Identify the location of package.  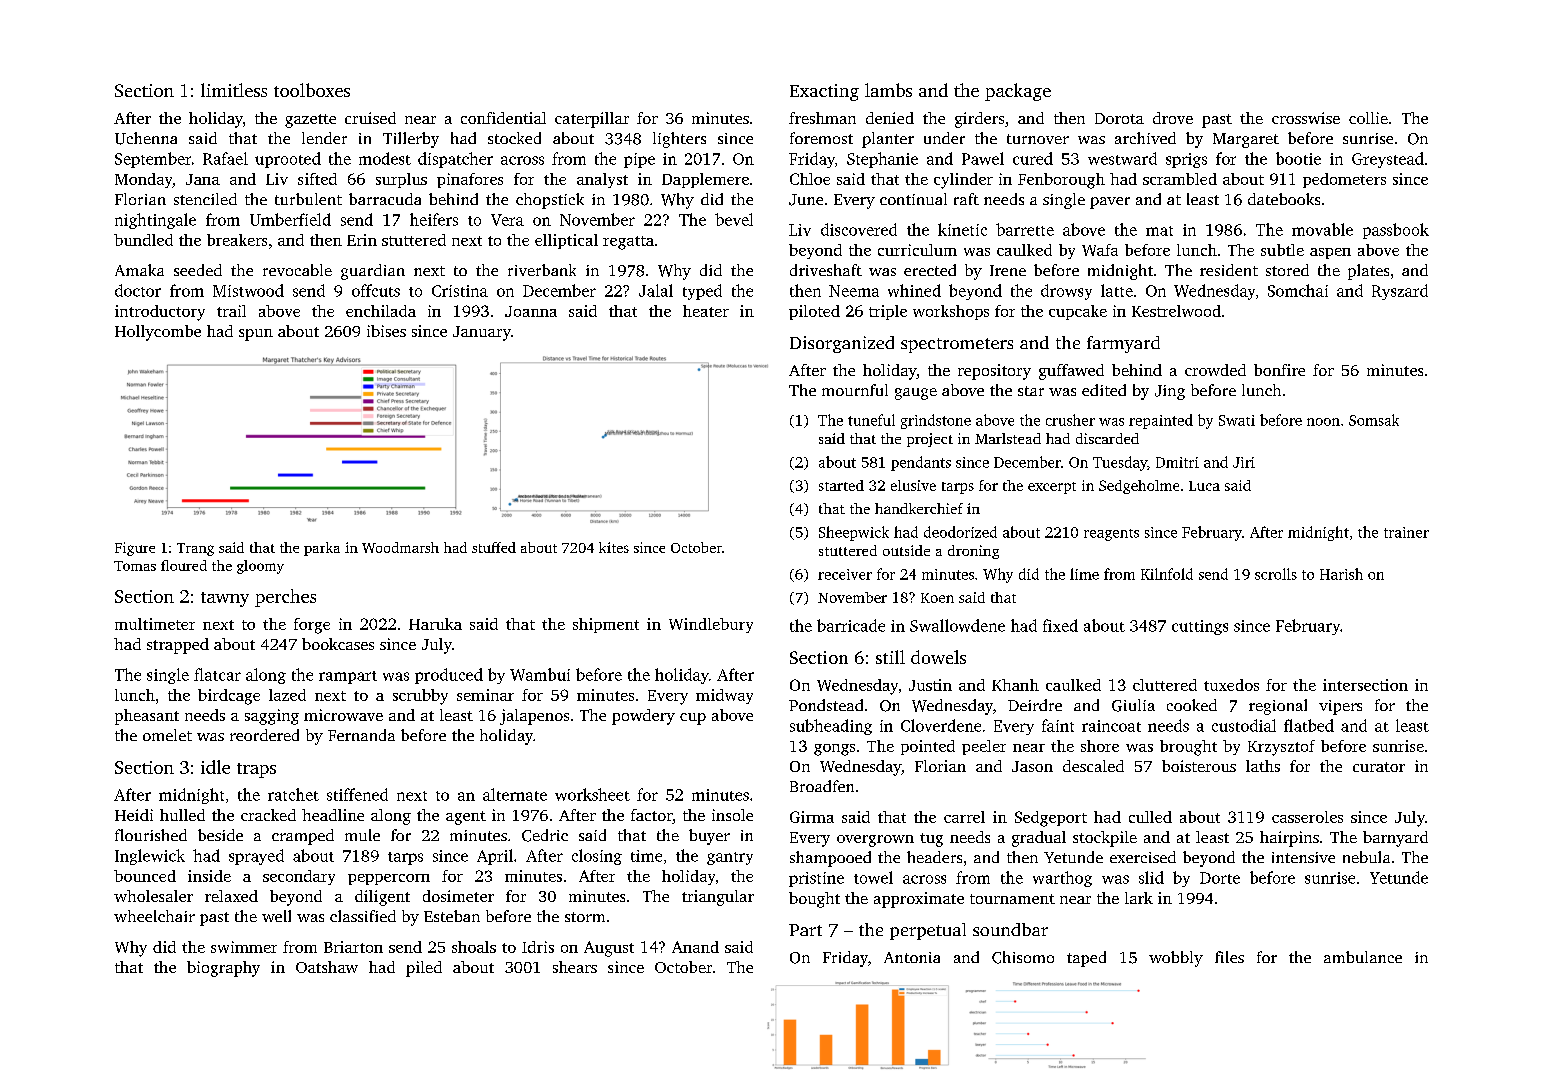
(1018, 92).
